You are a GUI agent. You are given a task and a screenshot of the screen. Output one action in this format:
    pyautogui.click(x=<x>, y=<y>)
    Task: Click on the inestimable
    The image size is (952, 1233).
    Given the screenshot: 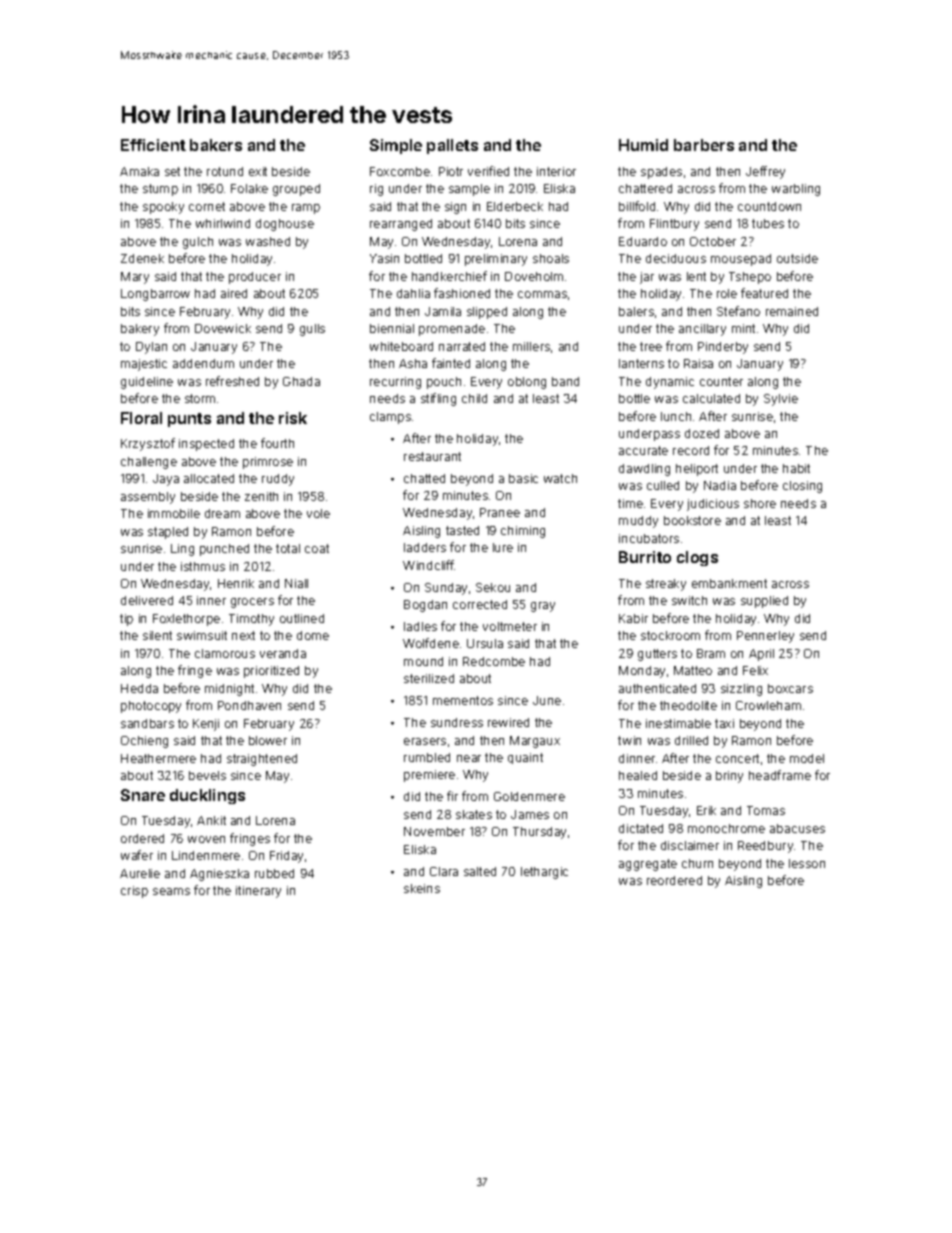 What is the action you would take?
    pyautogui.click(x=678, y=723)
